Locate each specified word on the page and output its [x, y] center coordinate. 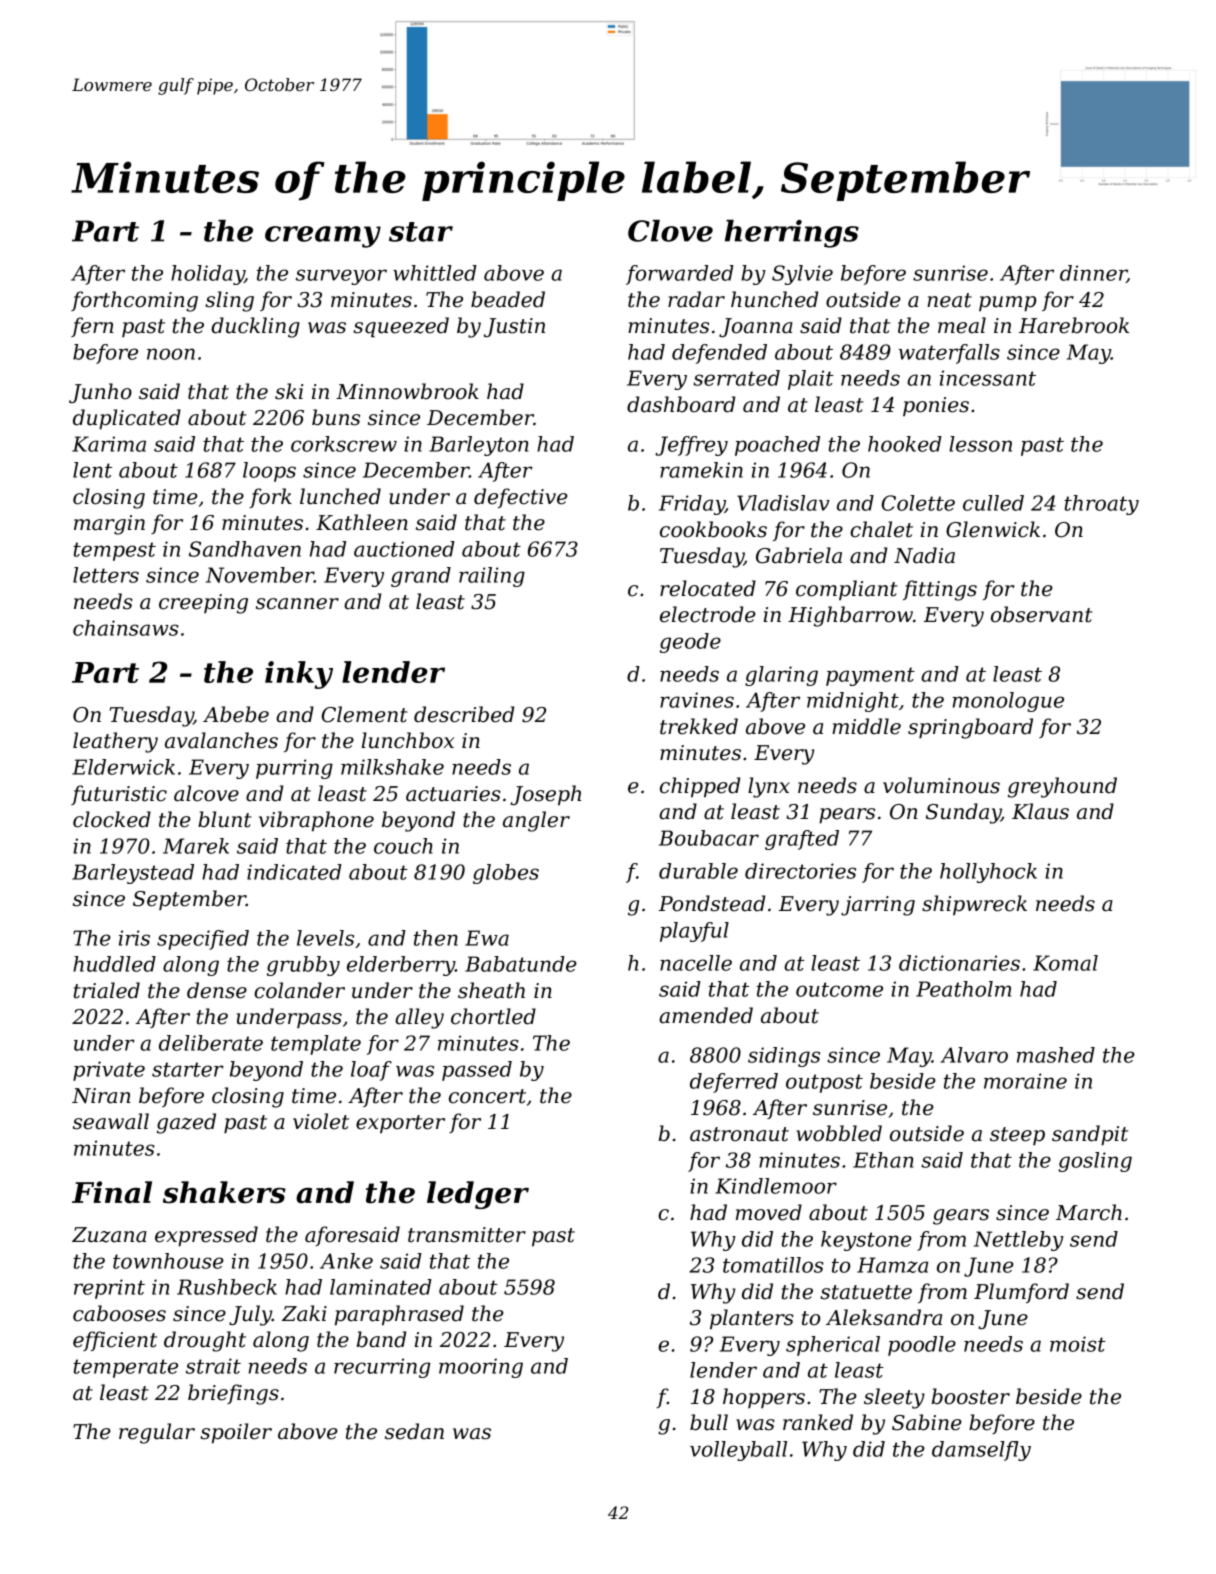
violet [321, 1121]
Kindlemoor [776, 1186]
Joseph [545, 795]
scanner [297, 604]
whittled [435, 273]
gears [961, 1217]
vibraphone [316, 821]
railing [492, 577]
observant [1042, 614]
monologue [1008, 702]
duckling [255, 327]
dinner [1093, 274]
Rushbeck [227, 1287]
